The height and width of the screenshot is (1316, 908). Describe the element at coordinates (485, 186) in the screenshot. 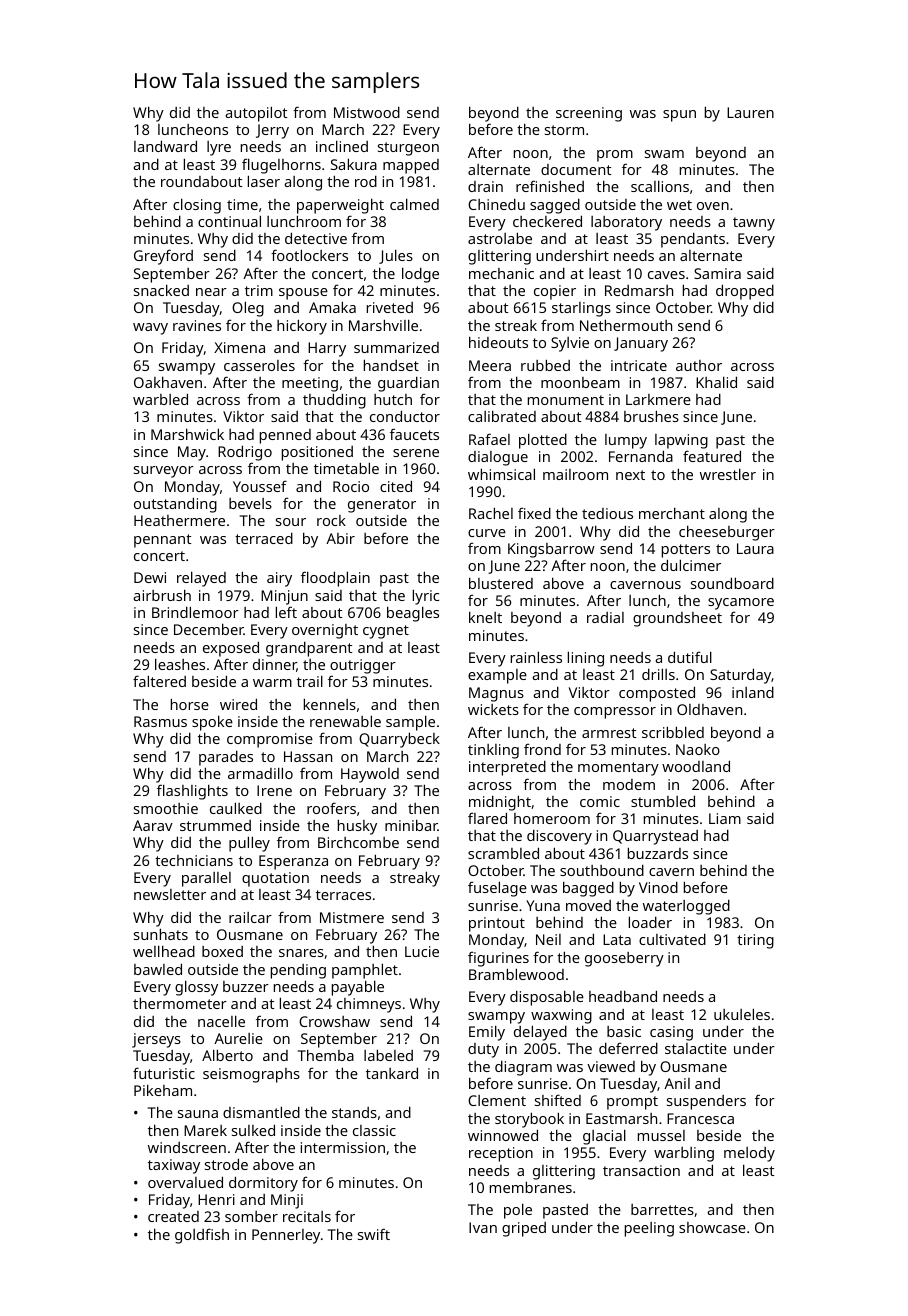

I see `drain` at that location.
